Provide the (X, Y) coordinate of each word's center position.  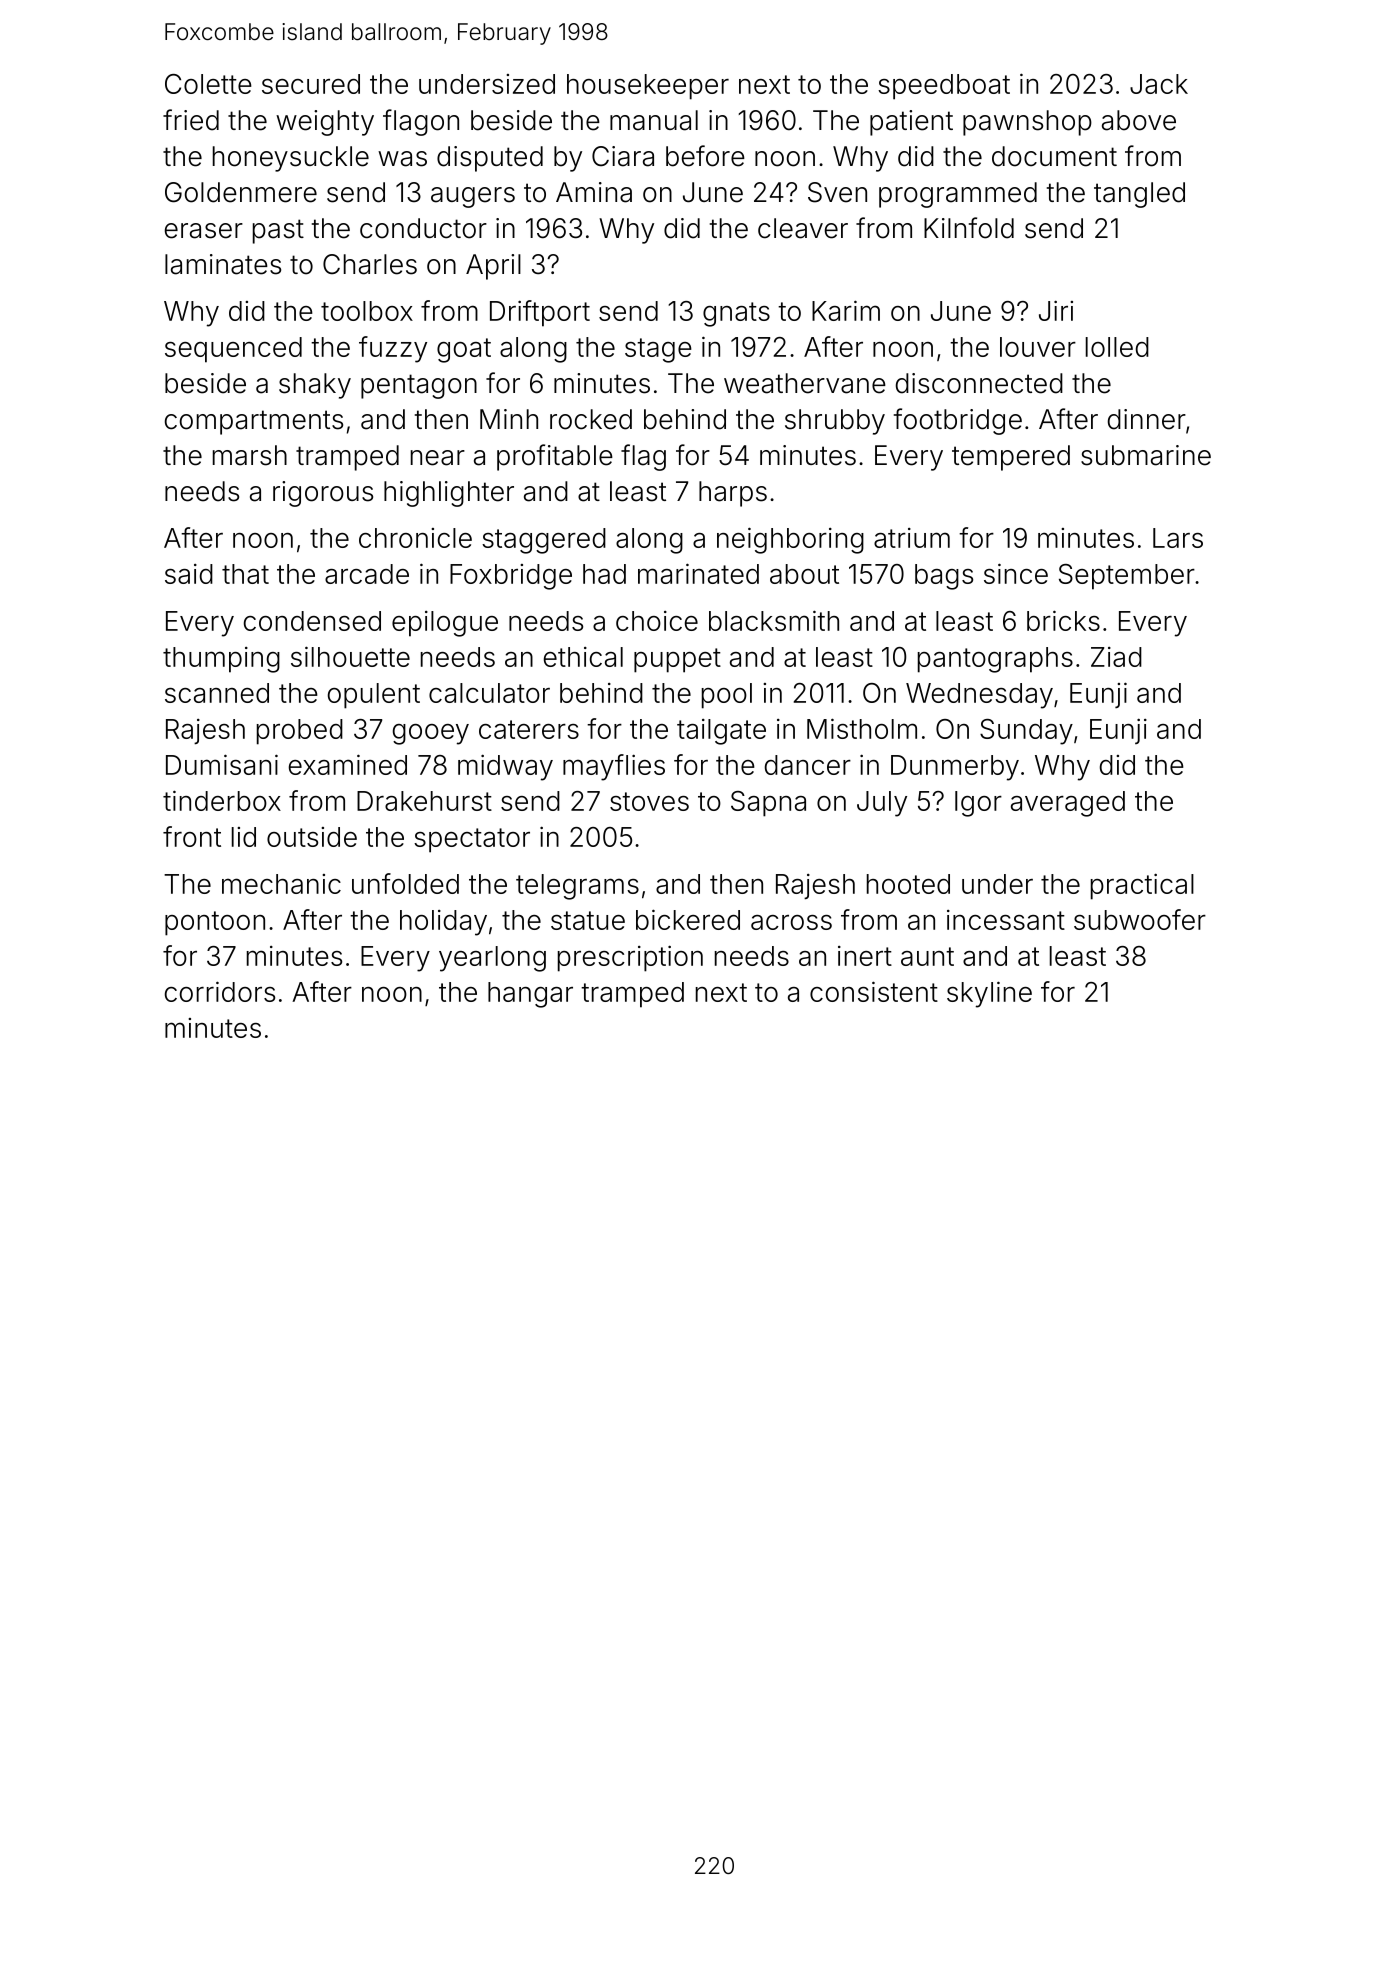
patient (911, 123)
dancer (808, 765)
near (438, 458)
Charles (370, 264)
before (705, 156)
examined (348, 764)
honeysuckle (291, 159)
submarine (1146, 455)
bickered (688, 919)
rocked (591, 419)
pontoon (215, 923)
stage (658, 350)
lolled (1117, 347)
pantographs (995, 660)
